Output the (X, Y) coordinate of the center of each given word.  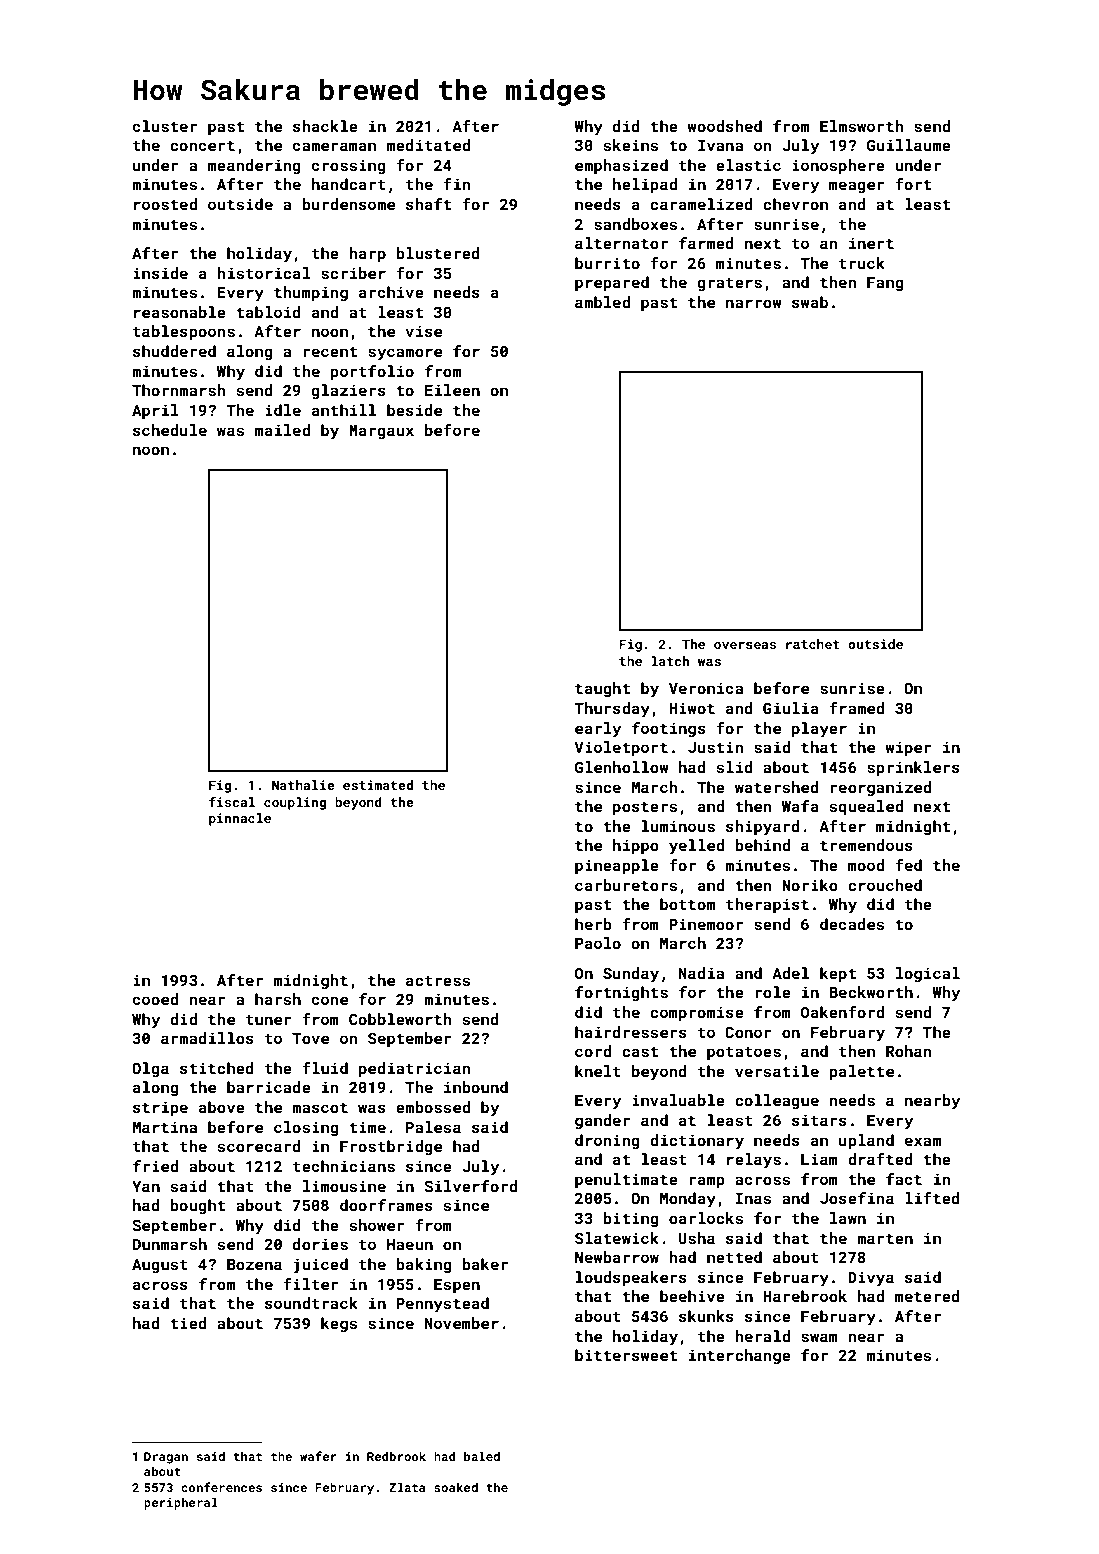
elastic (748, 165)
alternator (621, 243)
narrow (754, 303)
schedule (170, 430)
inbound (476, 1087)
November (462, 1323)
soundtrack (311, 1303)
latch (670, 661)
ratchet (813, 644)
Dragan (166, 1458)
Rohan (908, 1051)
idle (283, 410)
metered (927, 1296)
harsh (278, 999)
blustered (438, 253)
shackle (325, 126)
